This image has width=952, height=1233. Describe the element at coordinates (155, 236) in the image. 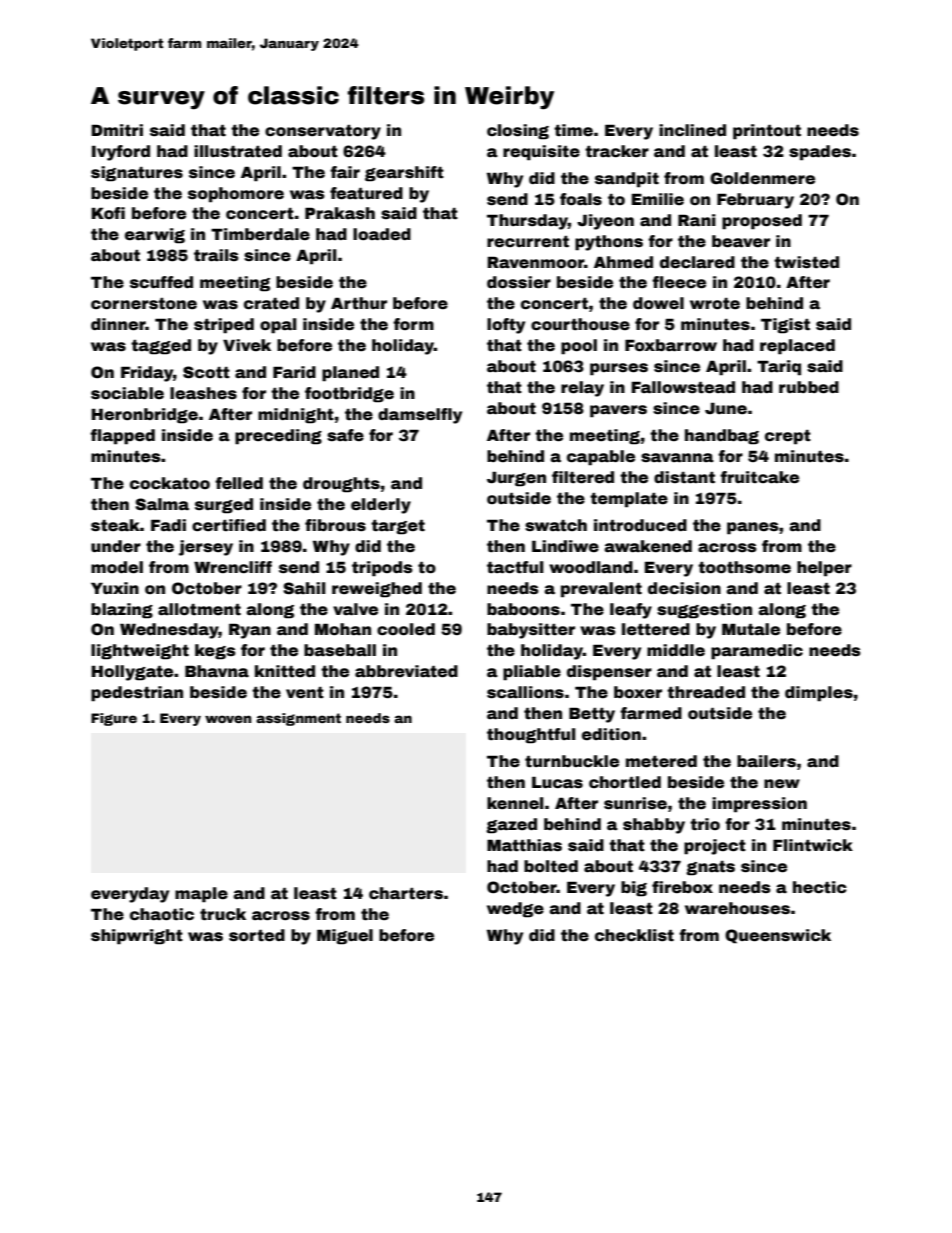

I see `earwig` at that location.
